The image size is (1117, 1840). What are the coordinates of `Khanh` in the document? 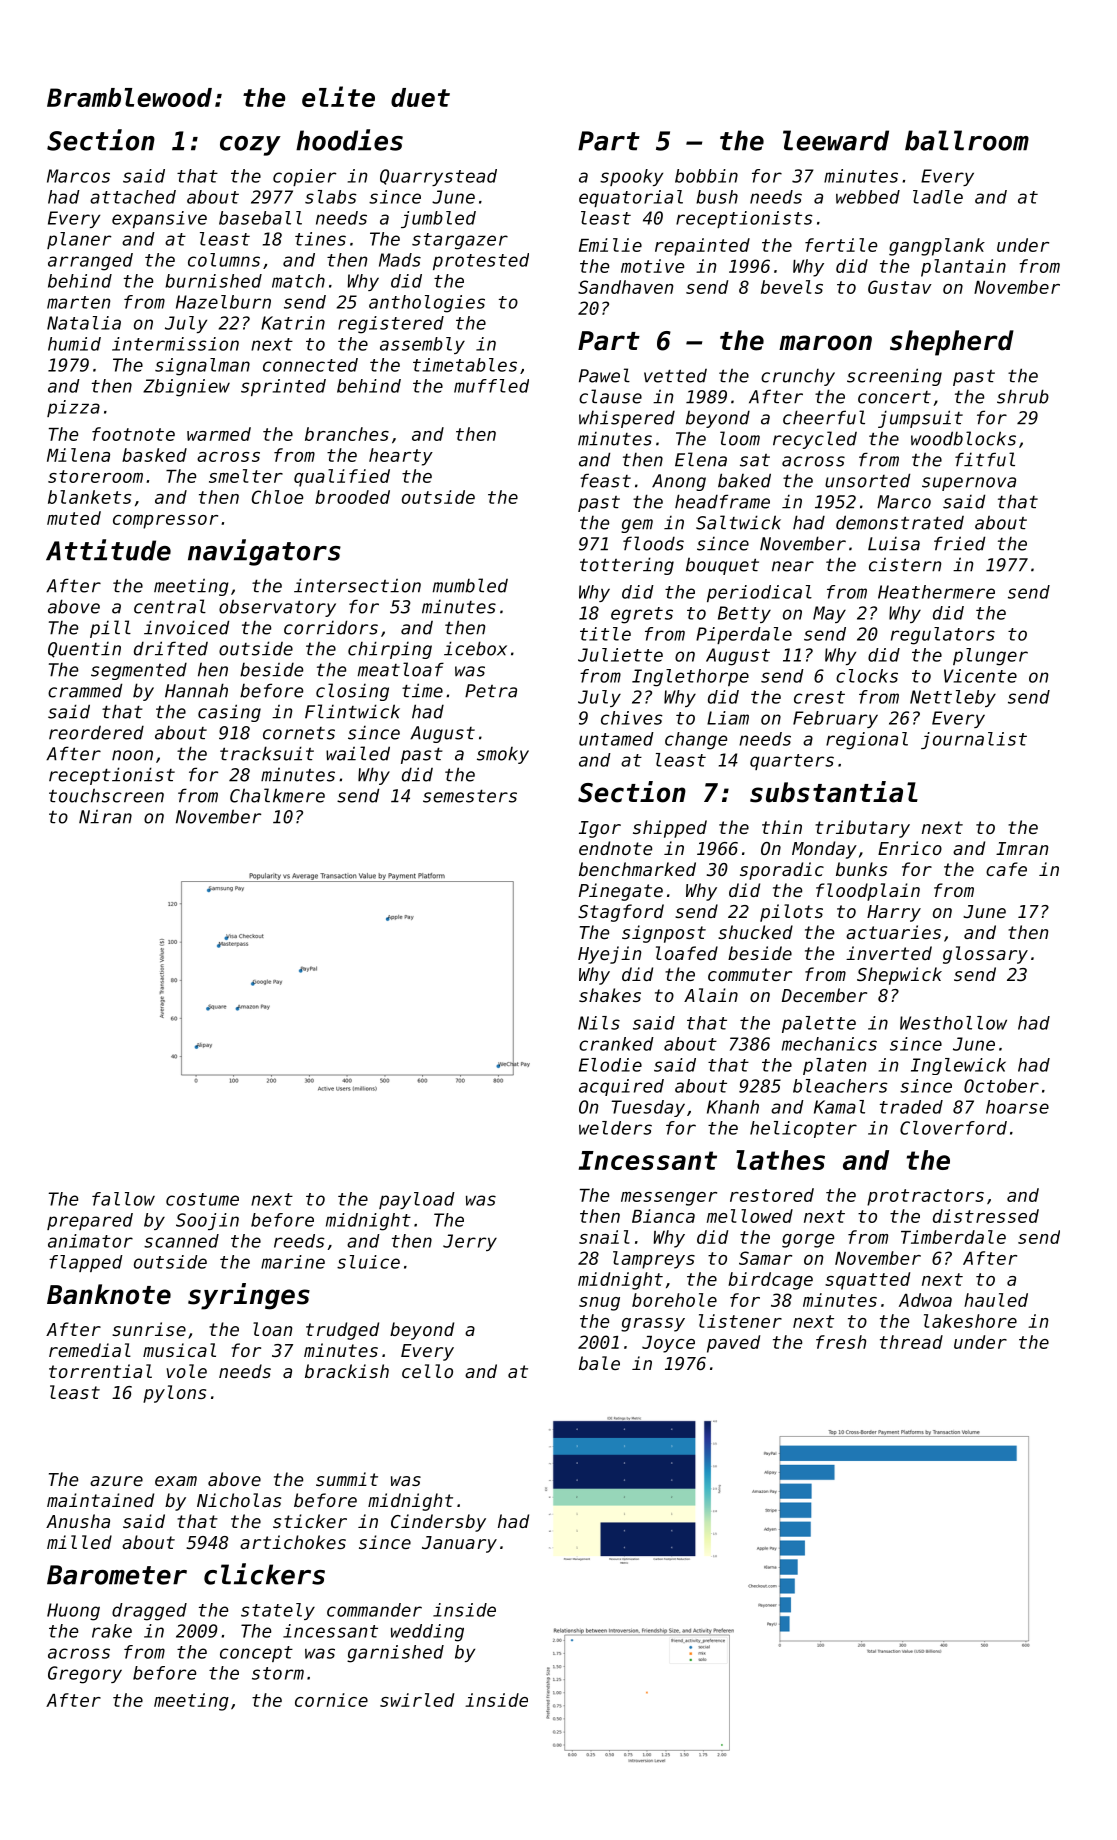 It's located at (733, 1107).
